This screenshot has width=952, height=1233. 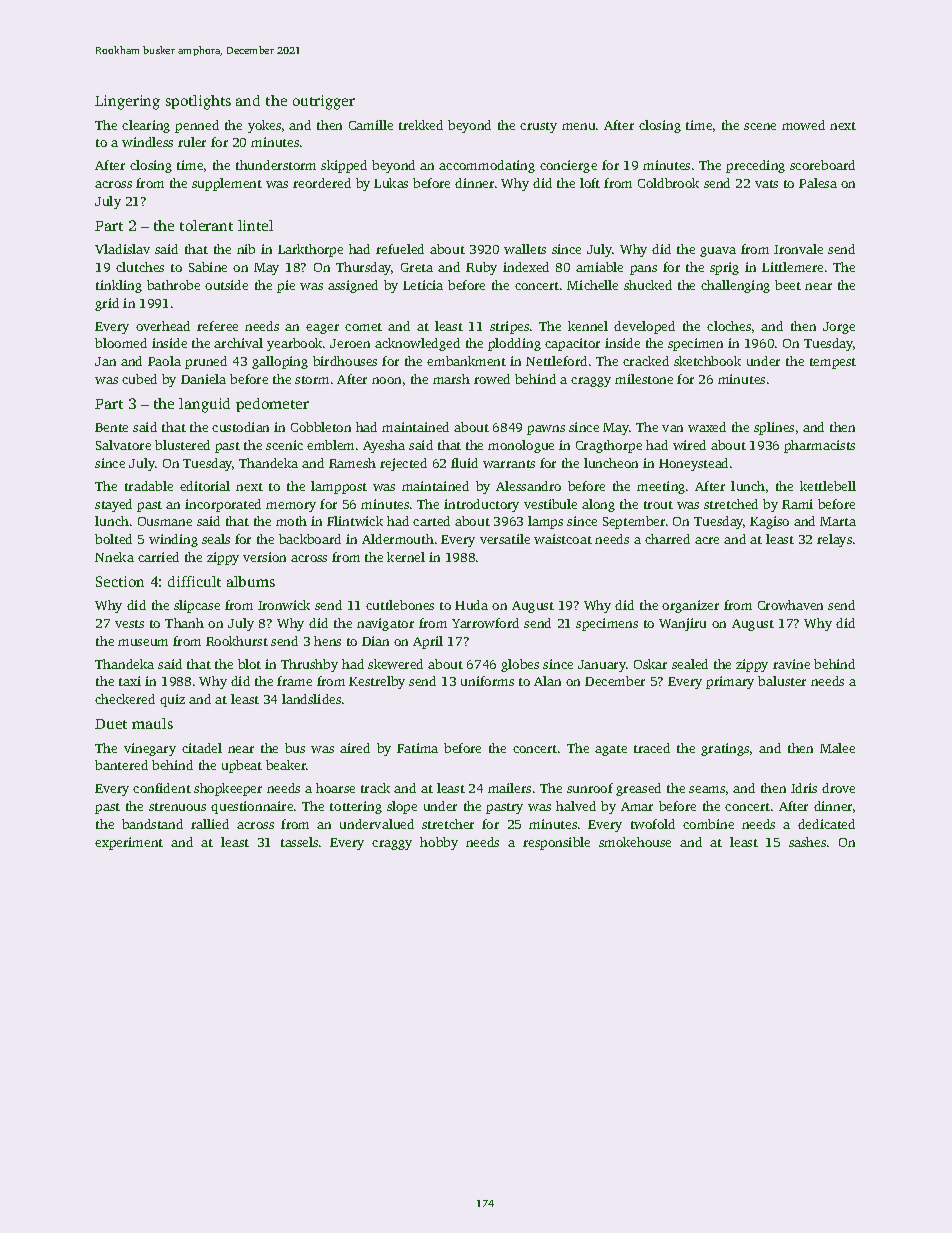 I want to click on blustered, so click(x=182, y=445).
